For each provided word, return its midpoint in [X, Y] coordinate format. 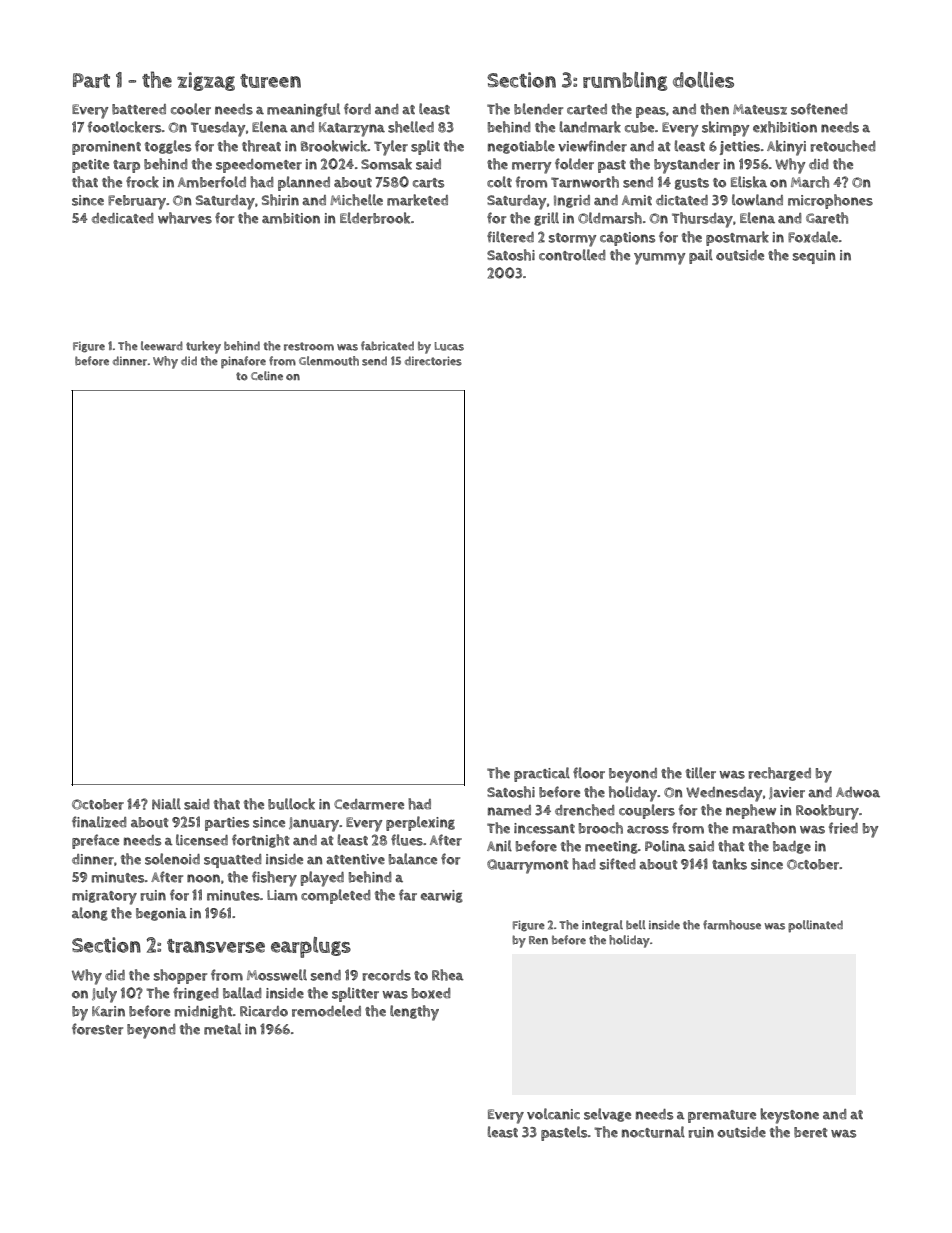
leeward [162, 346]
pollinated [815, 926]
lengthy [414, 1013]
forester [97, 1029]
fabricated [387, 346]
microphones [830, 201]
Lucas [449, 346]
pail [701, 256]
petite [90, 166]
